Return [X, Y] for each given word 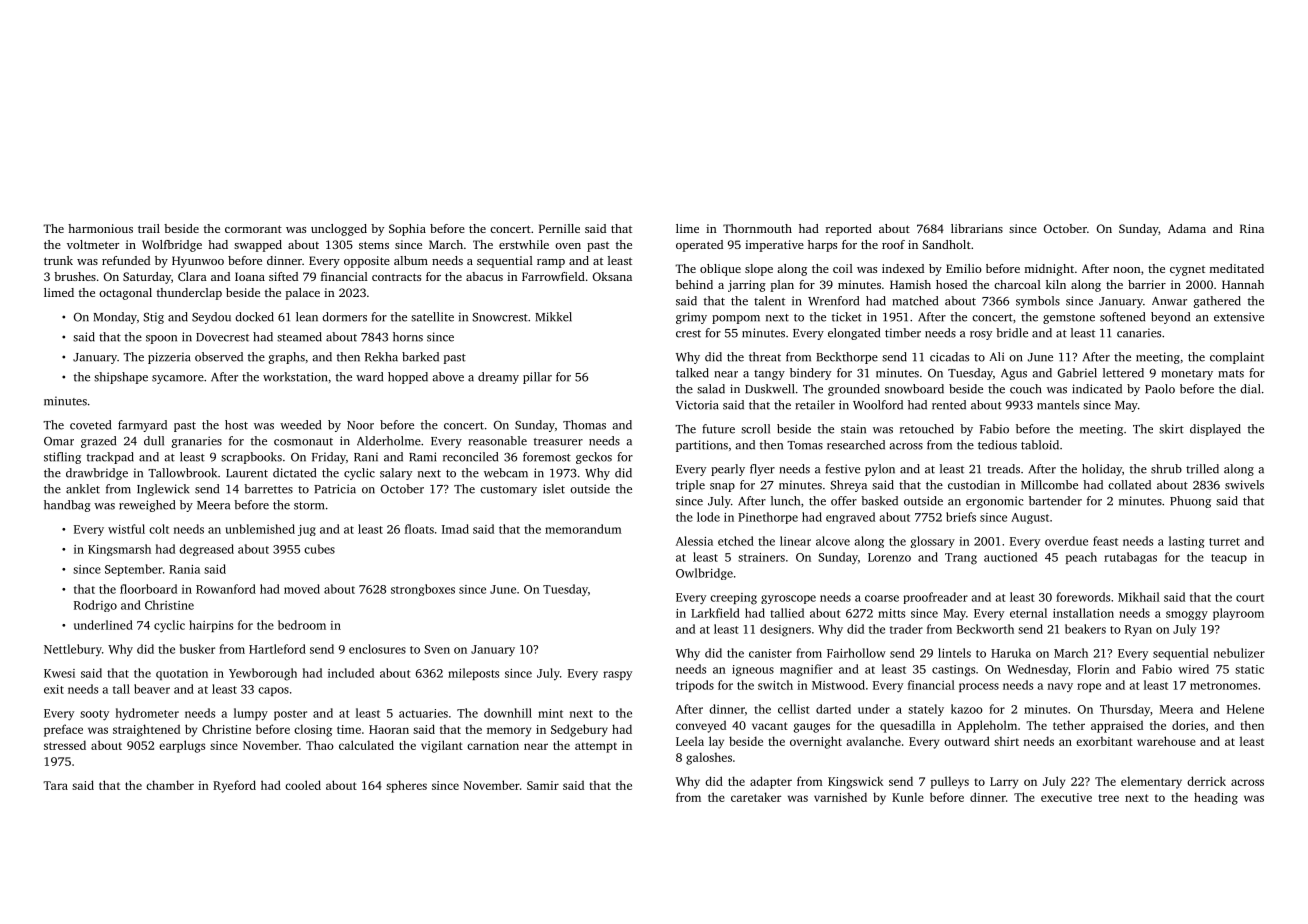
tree [1108, 798]
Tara [55, 785]
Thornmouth [757, 228]
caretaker [756, 797]
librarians [977, 228]
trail [149, 228]
